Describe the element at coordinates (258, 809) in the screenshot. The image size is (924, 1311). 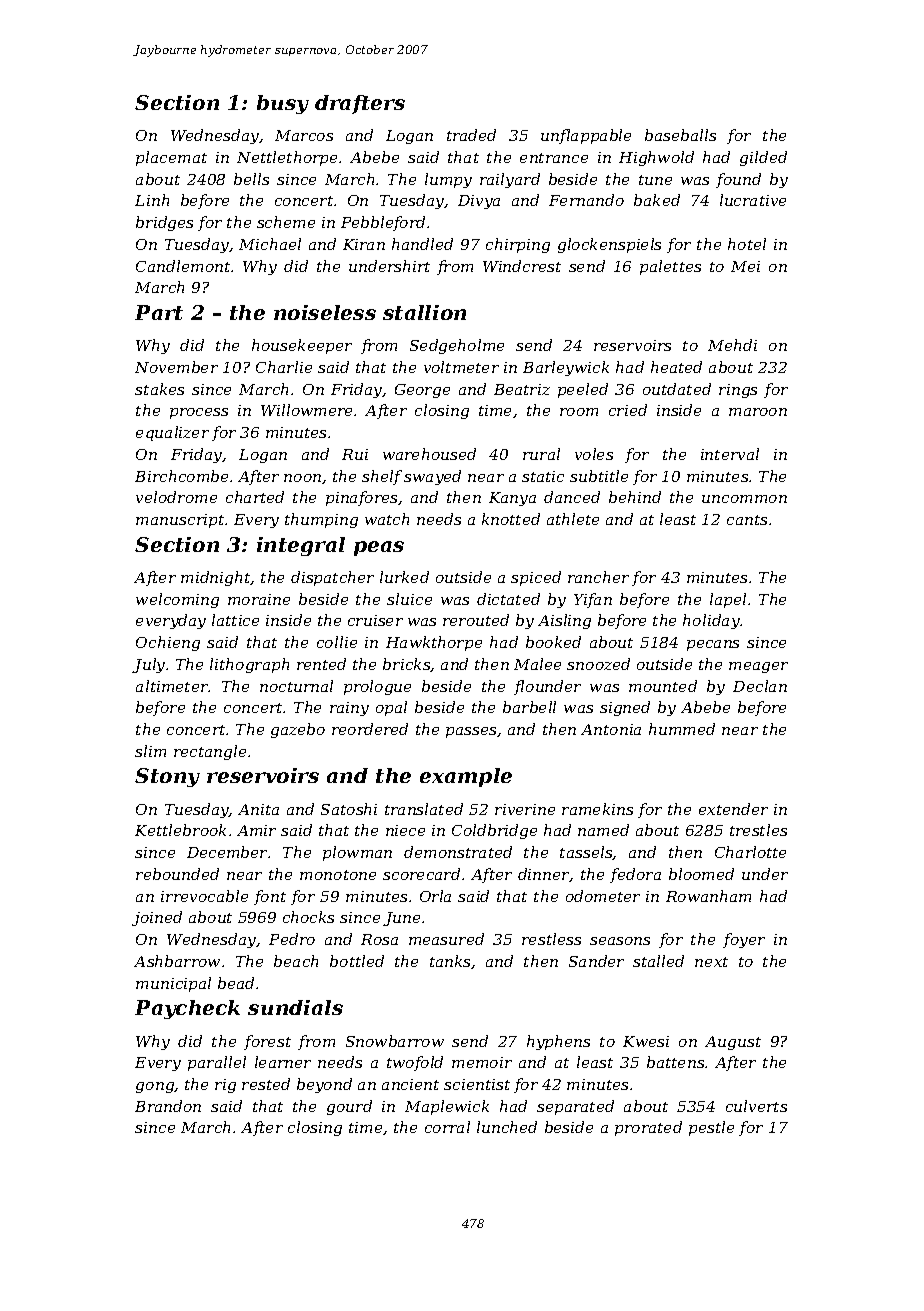
I see `Anita` at that location.
